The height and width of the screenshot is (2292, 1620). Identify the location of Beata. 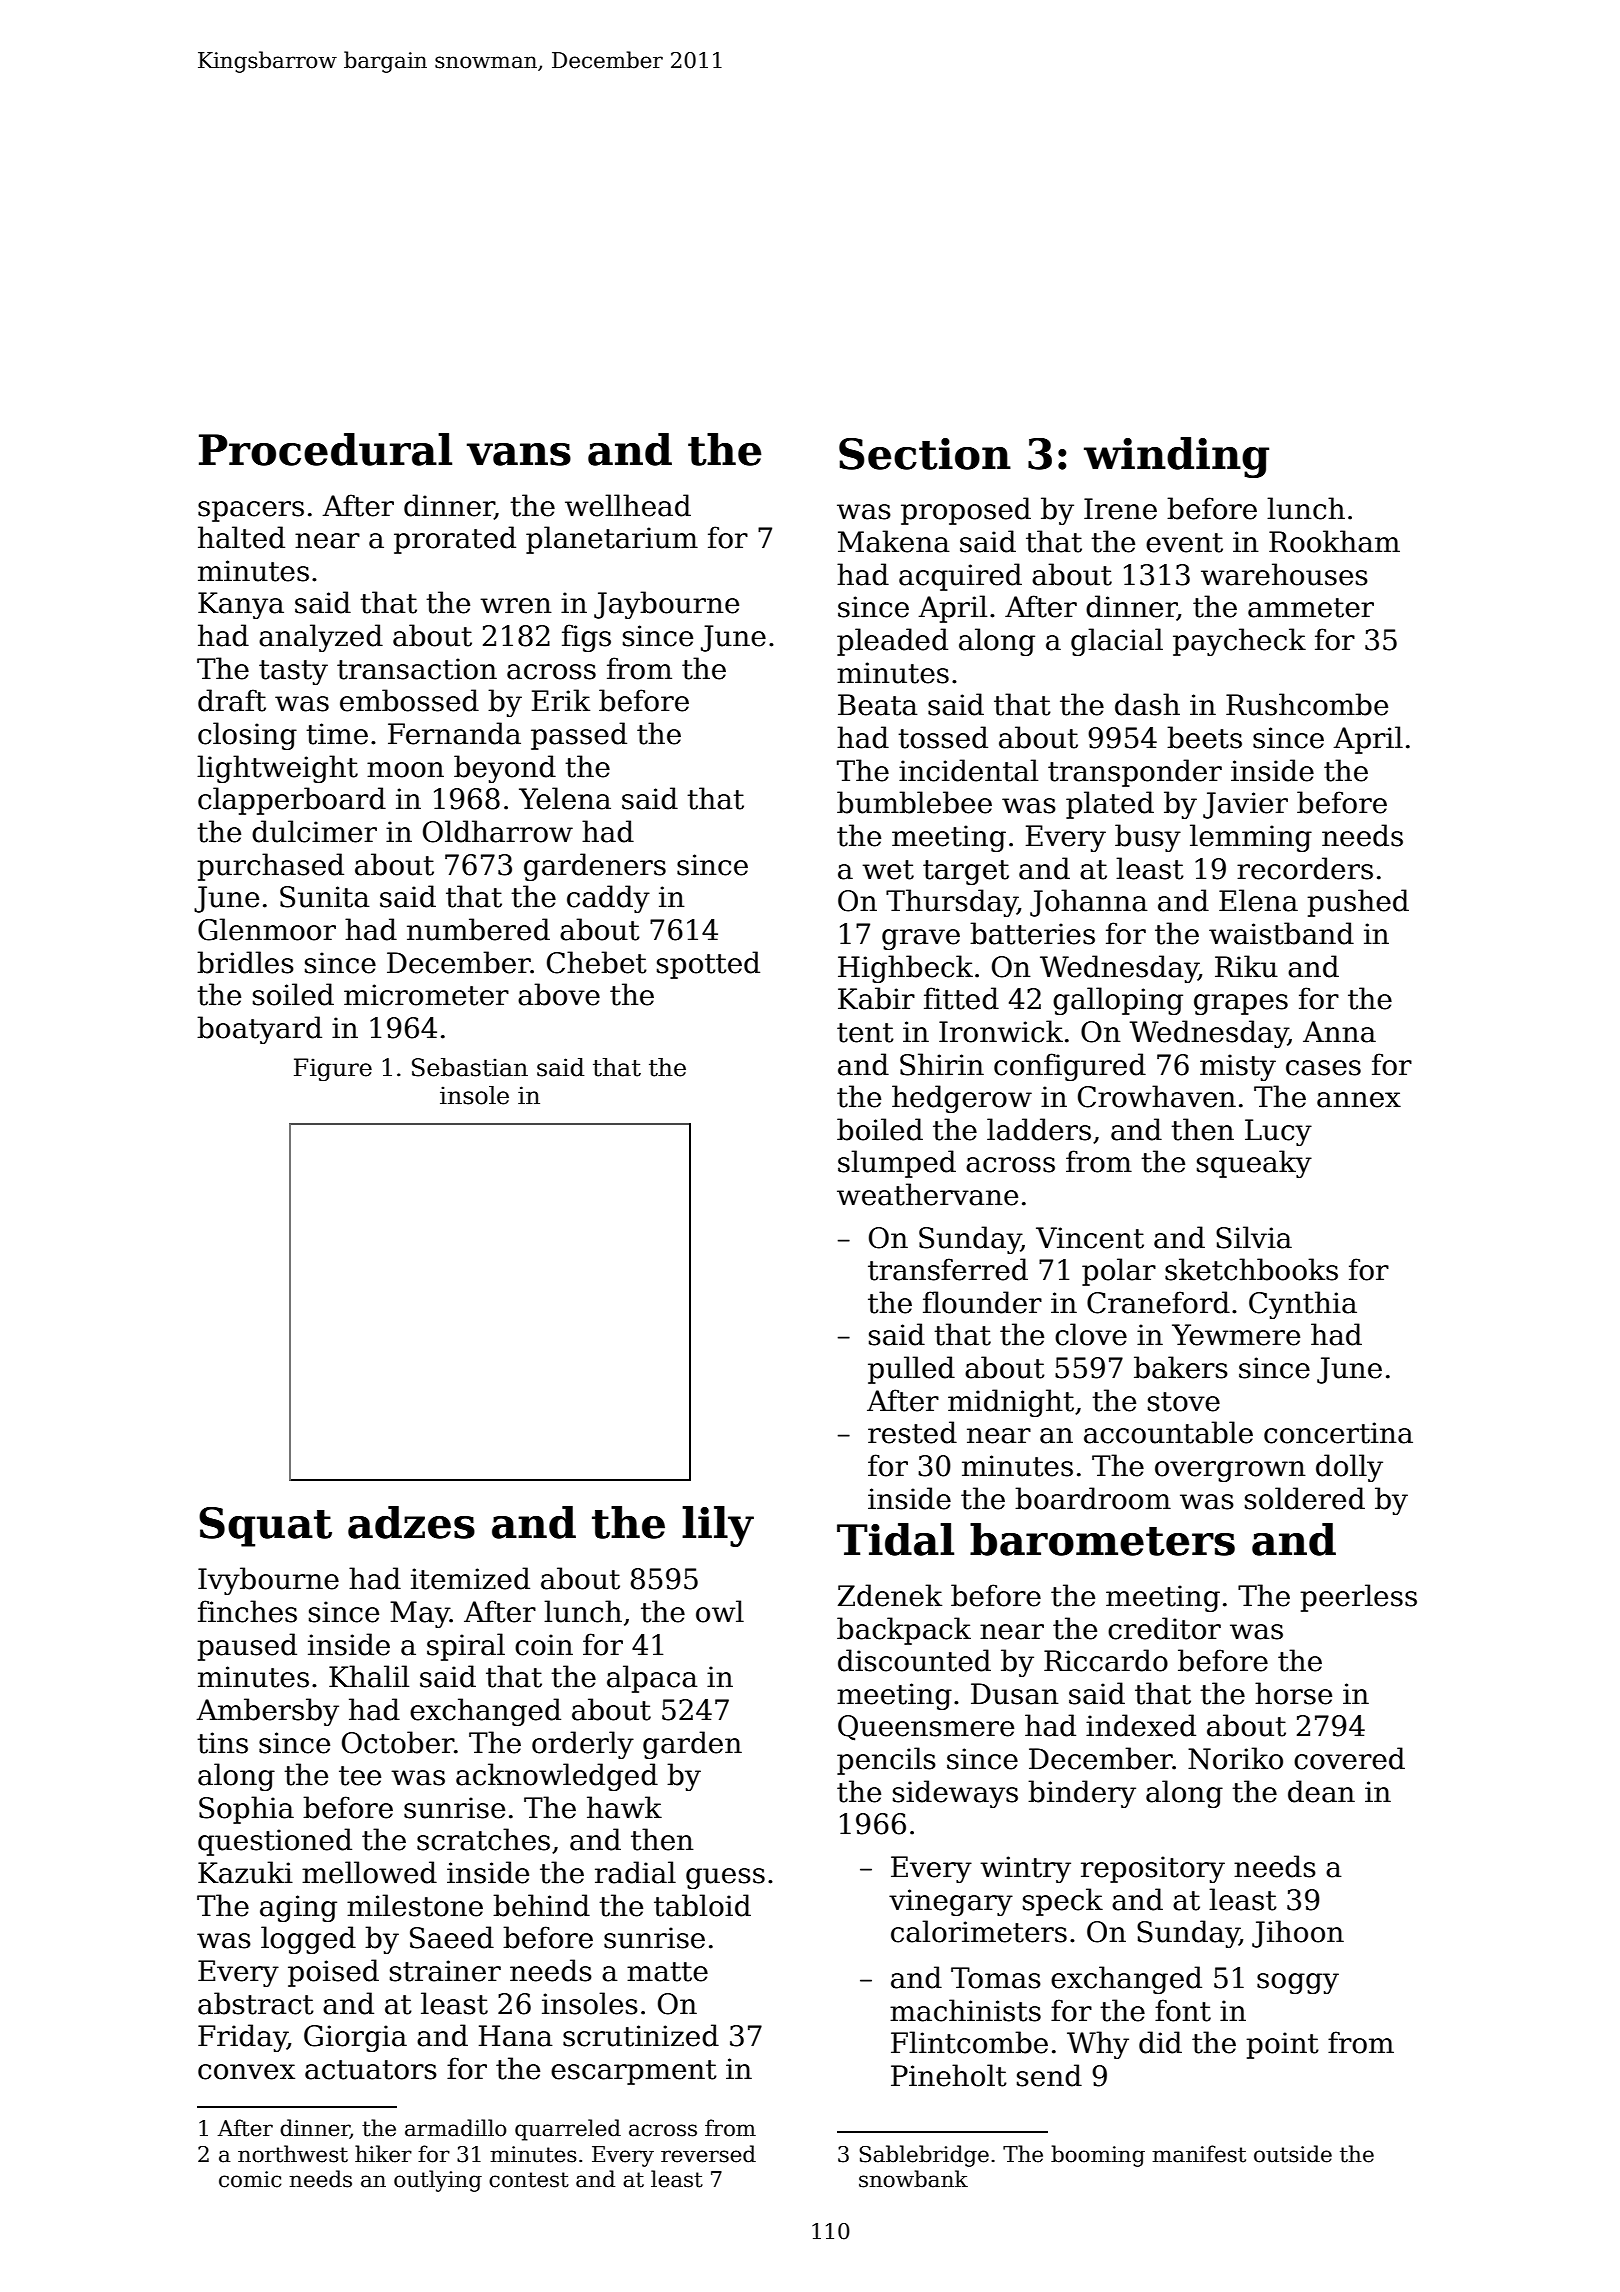
(878, 705).
